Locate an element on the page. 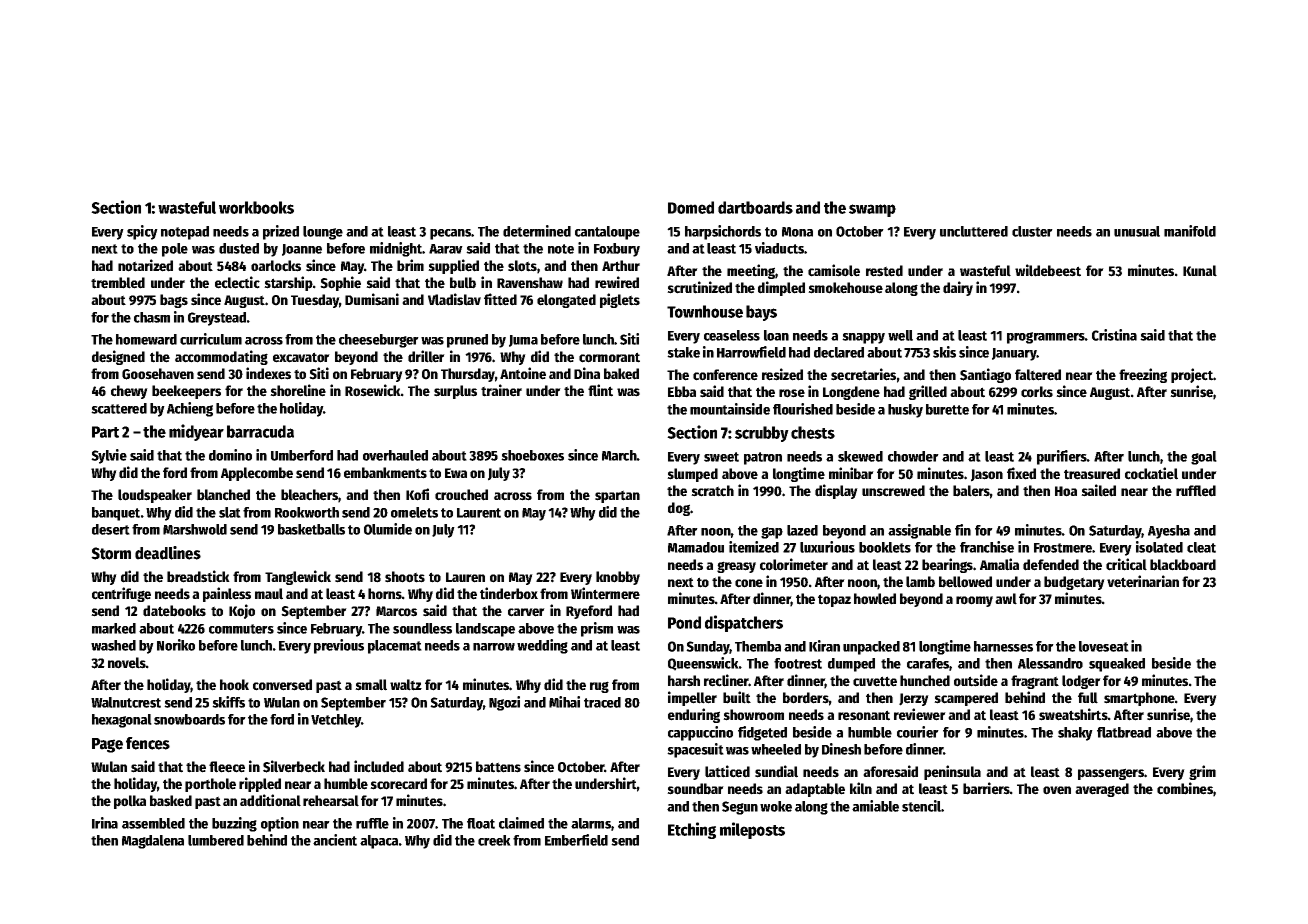  swamp is located at coordinates (872, 210).
